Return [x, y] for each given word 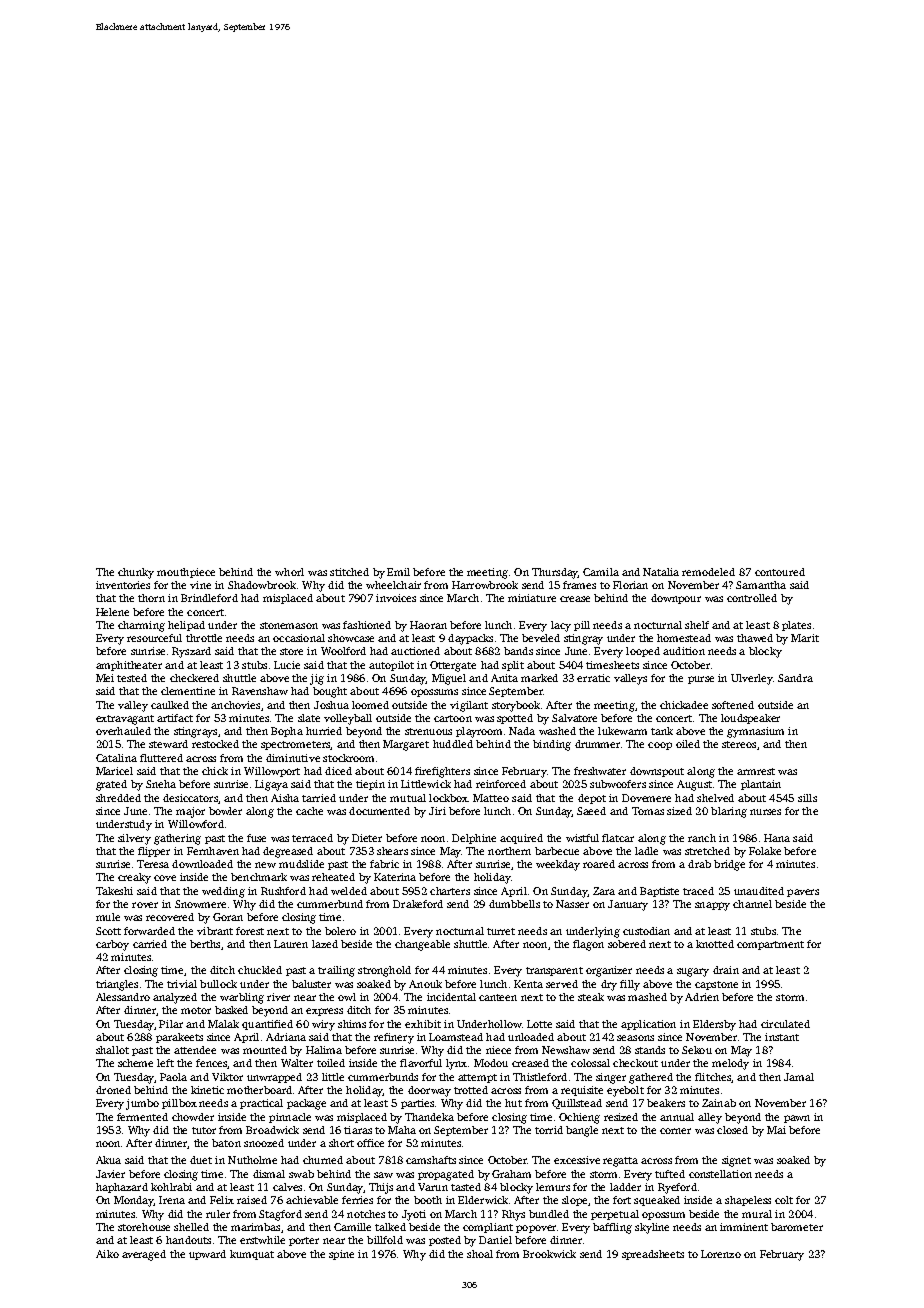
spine [341, 1255]
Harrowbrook [485, 585]
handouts [188, 1240]
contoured [780, 572]
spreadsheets [653, 1255]
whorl [289, 572]
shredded [118, 798]
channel [752, 904]
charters [450, 891]
